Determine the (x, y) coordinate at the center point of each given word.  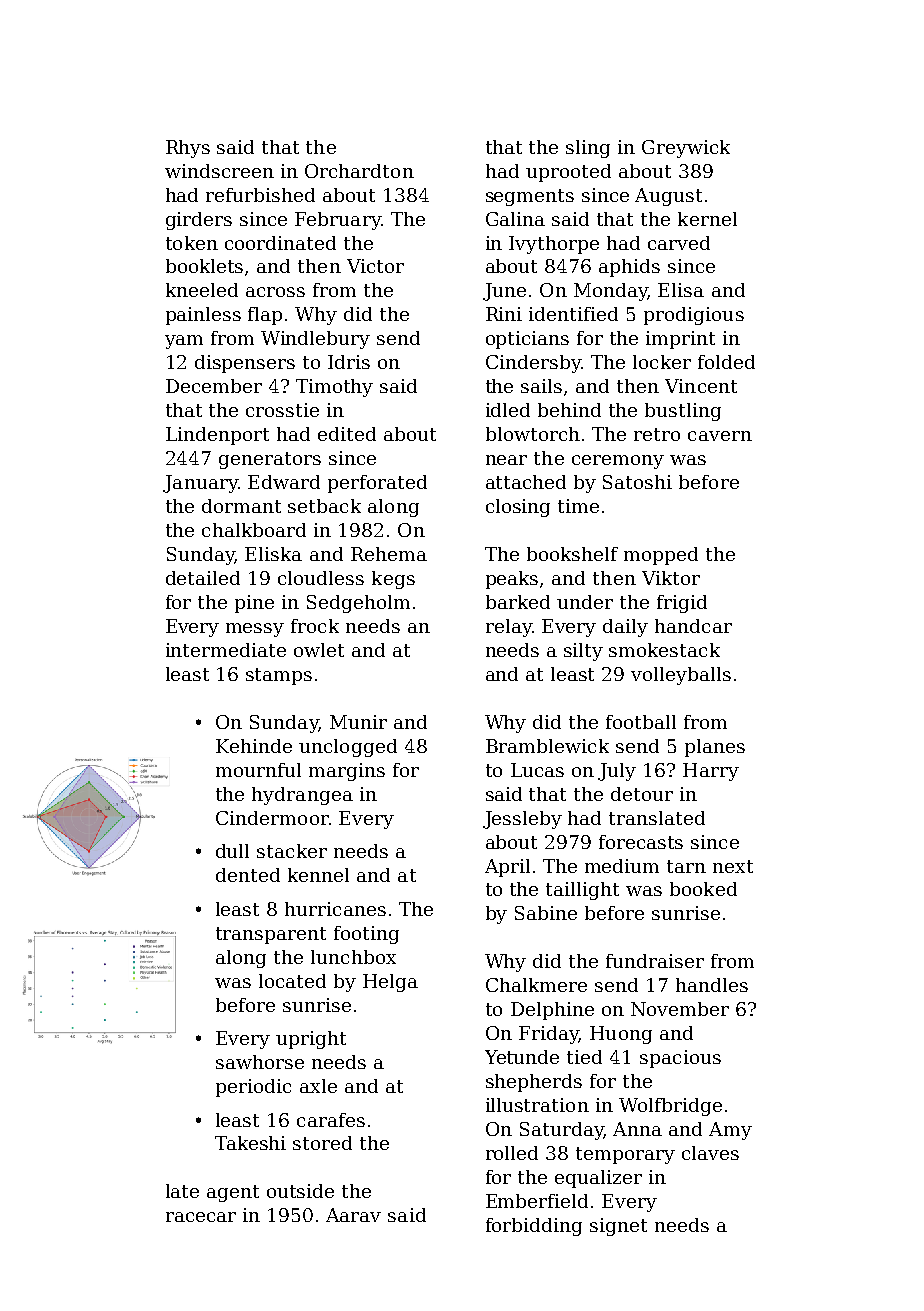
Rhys (188, 149)
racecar (201, 1217)
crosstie (282, 410)
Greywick (686, 149)
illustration (537, 1105)
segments (530, 197)
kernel (707, 219)
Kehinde (254, 746)
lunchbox (353, 957)
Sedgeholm (358, 604)
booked (703, 889)
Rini (504, 314)
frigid (682, 604)
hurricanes (335, 909)
